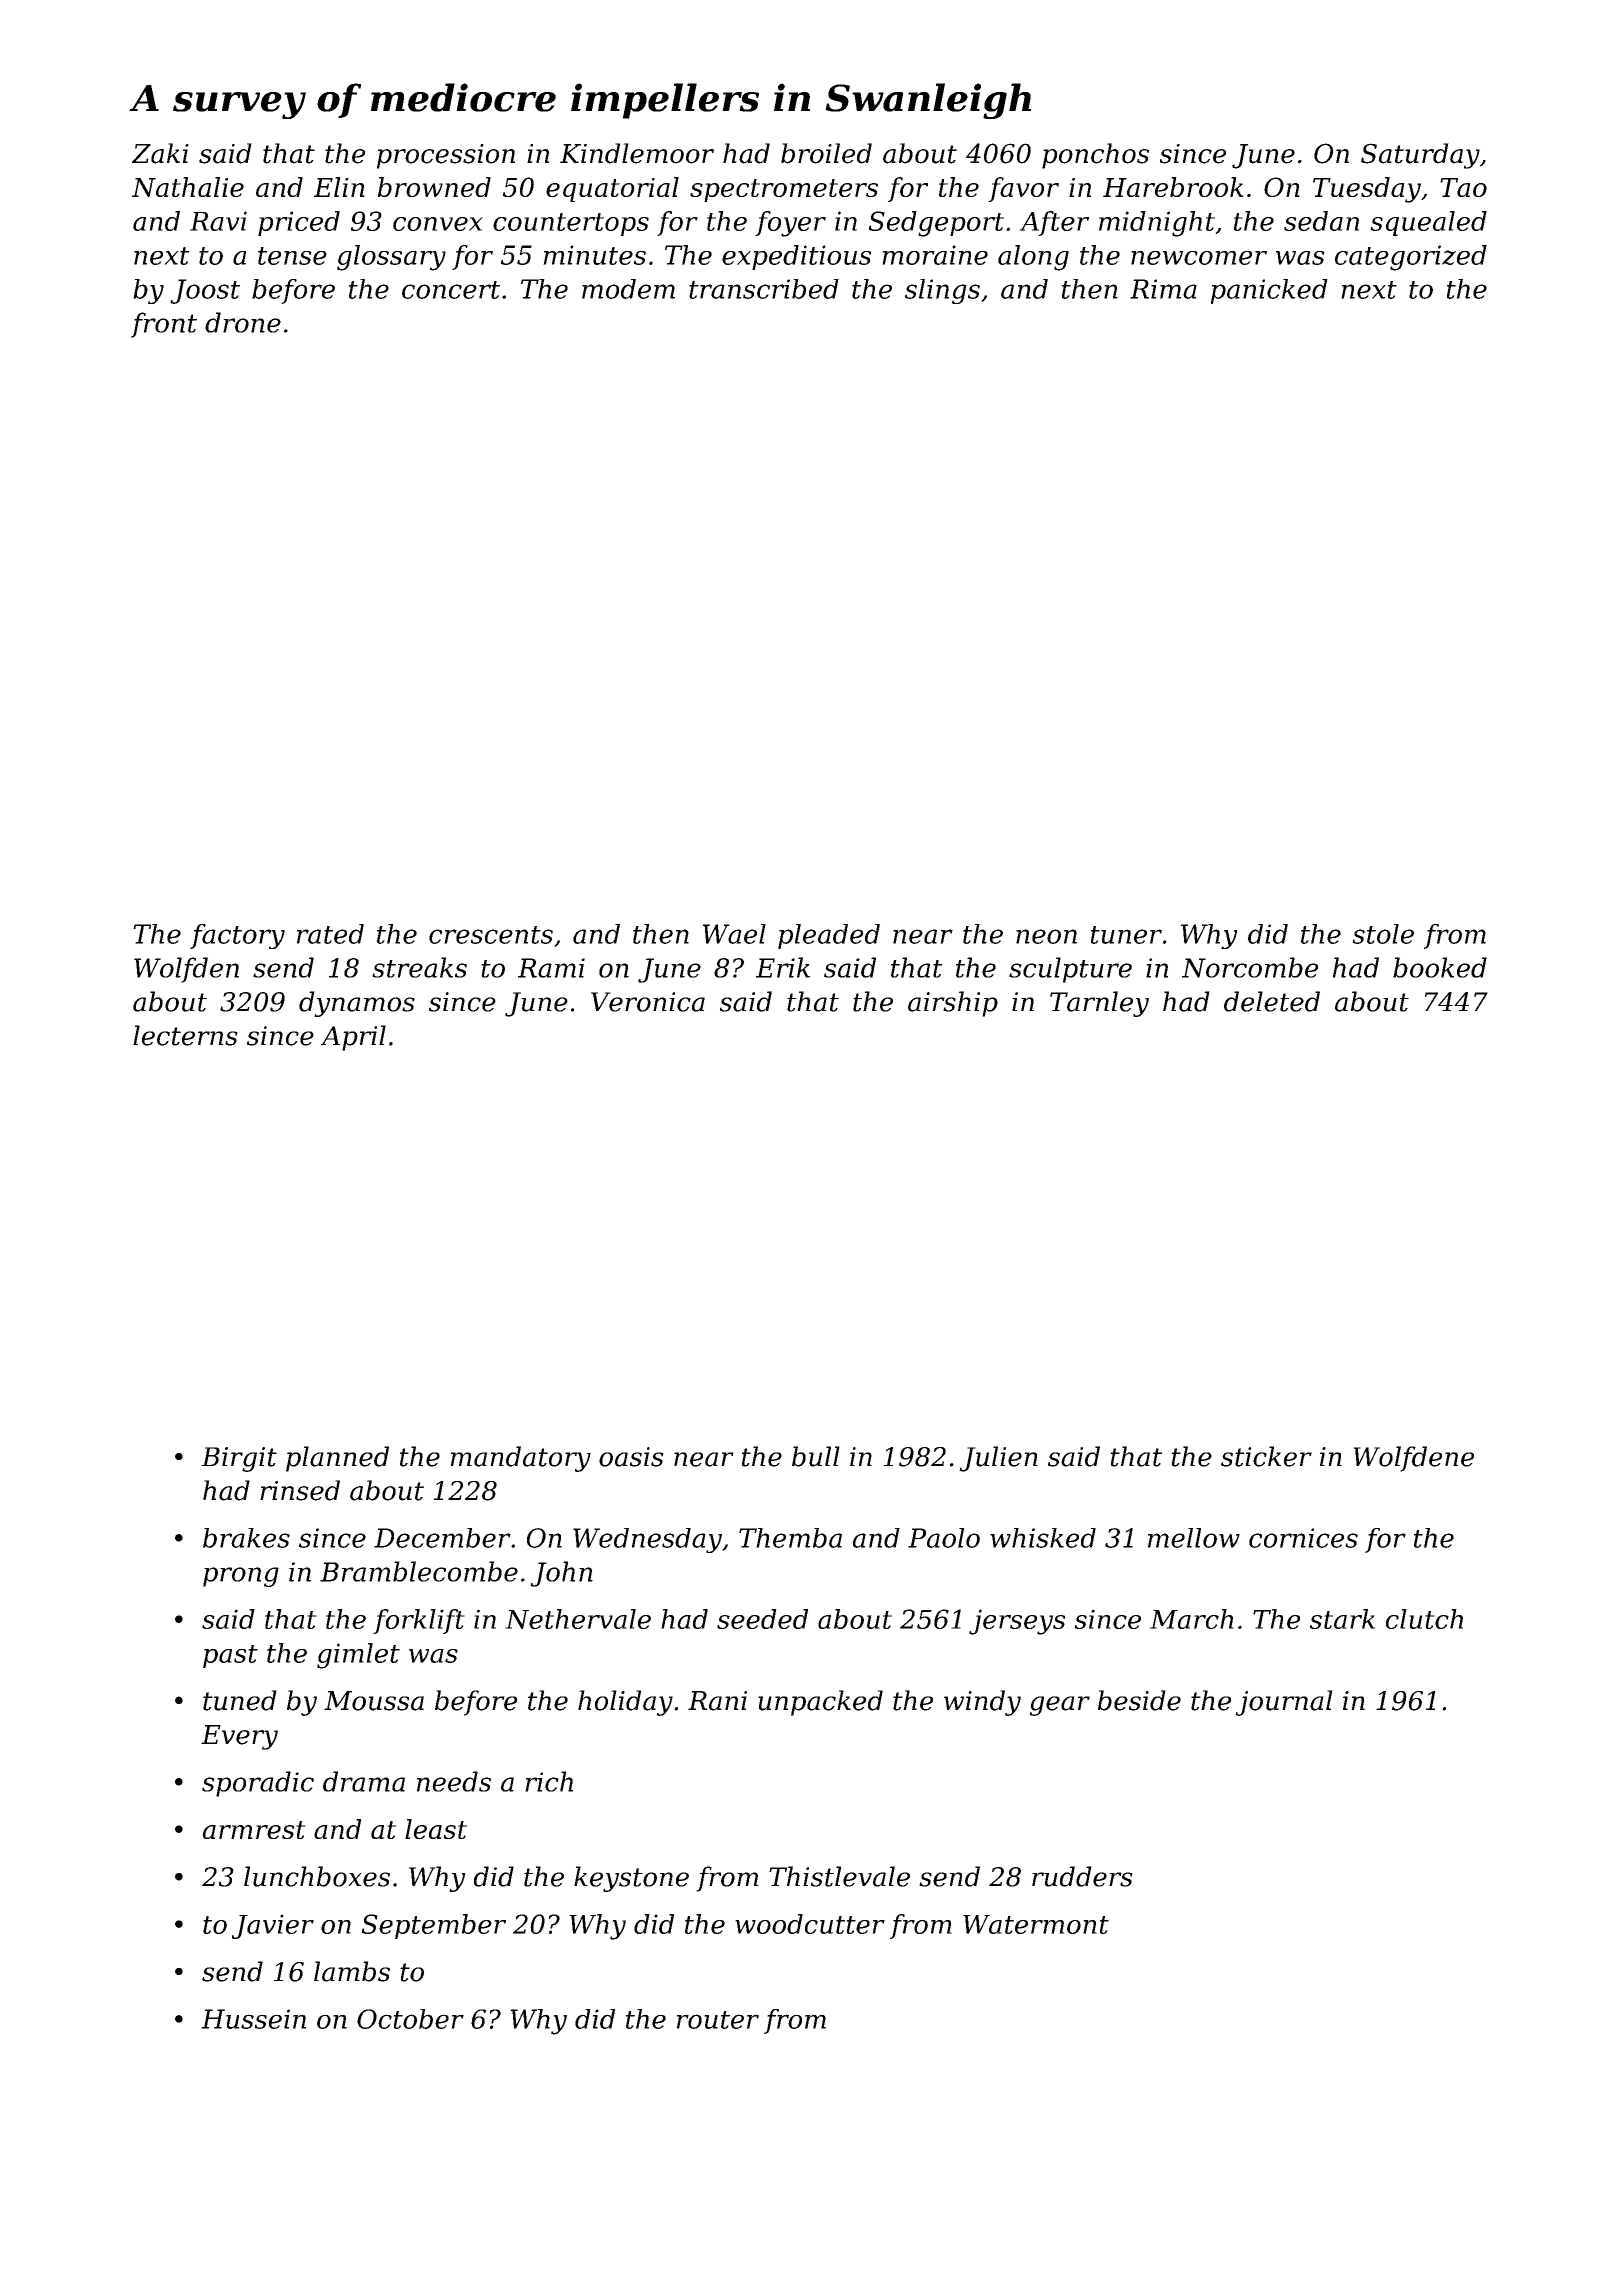  Describe the element at coordinates (942, 291) in the document. I see `slings` at that location.
